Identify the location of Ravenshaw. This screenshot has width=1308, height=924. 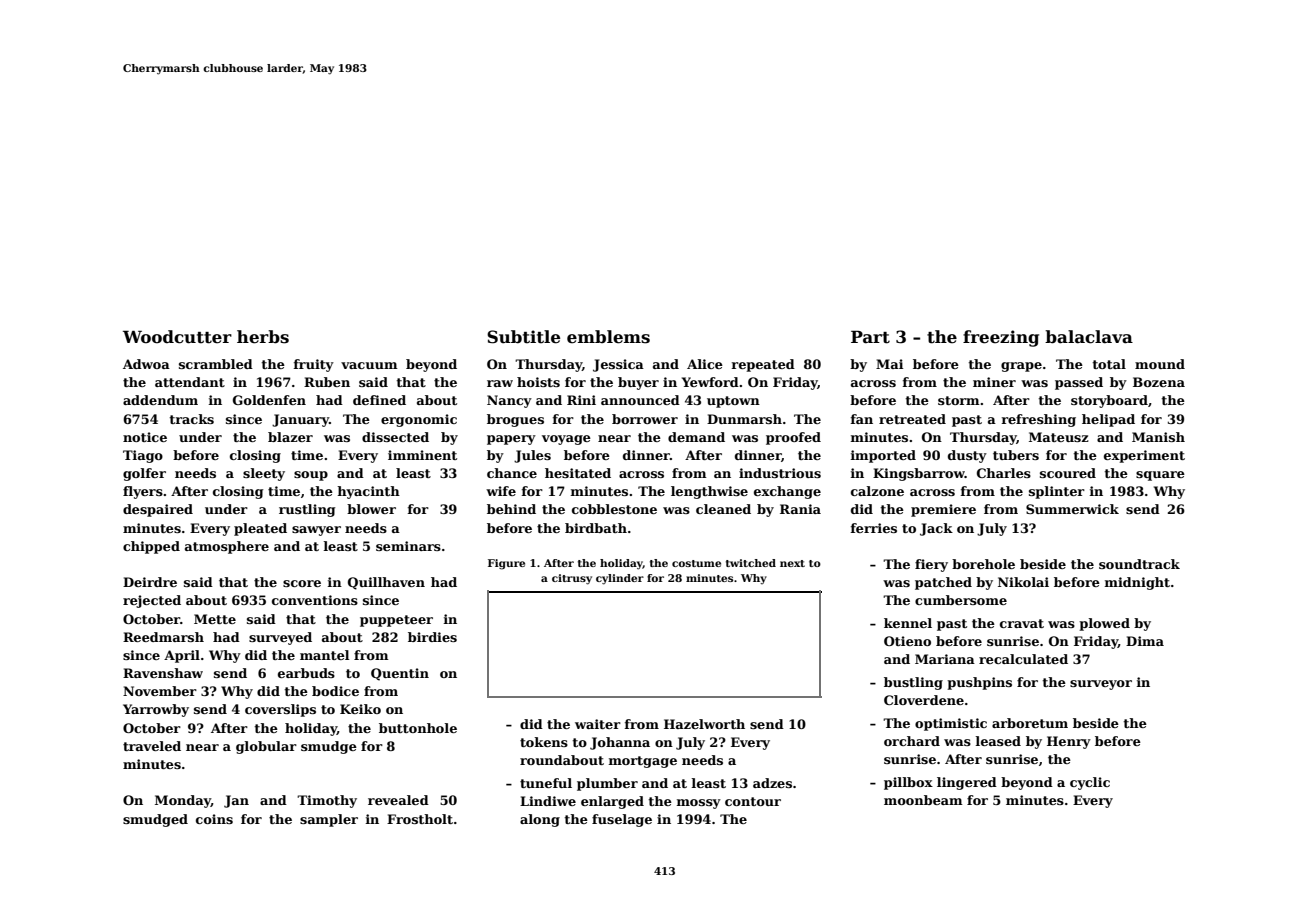
(163, 673).
